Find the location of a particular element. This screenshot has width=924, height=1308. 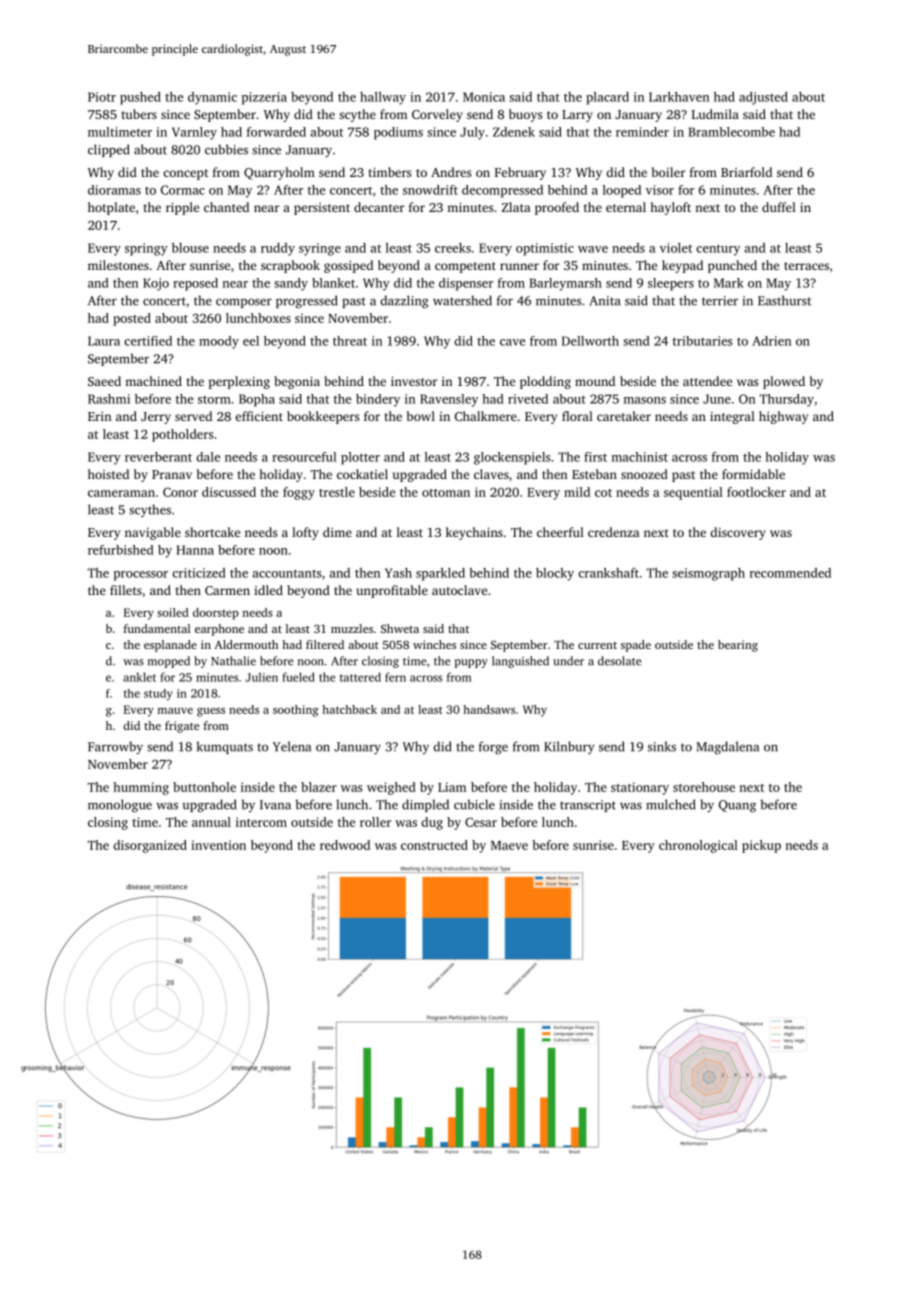

looped is located at coordinates (622, 191).
